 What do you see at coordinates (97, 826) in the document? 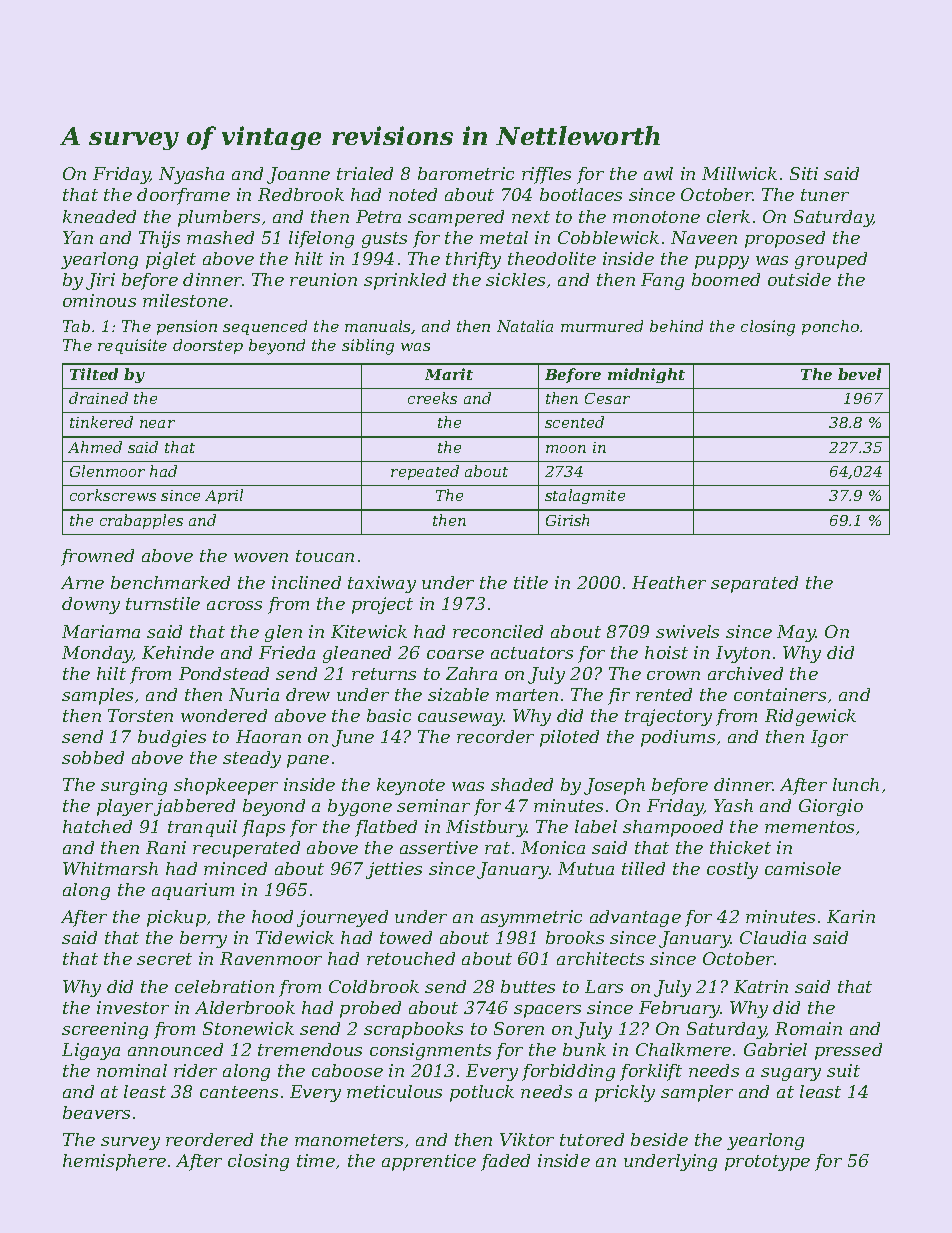
I see `hatched` at bounding box center [97, 826].
